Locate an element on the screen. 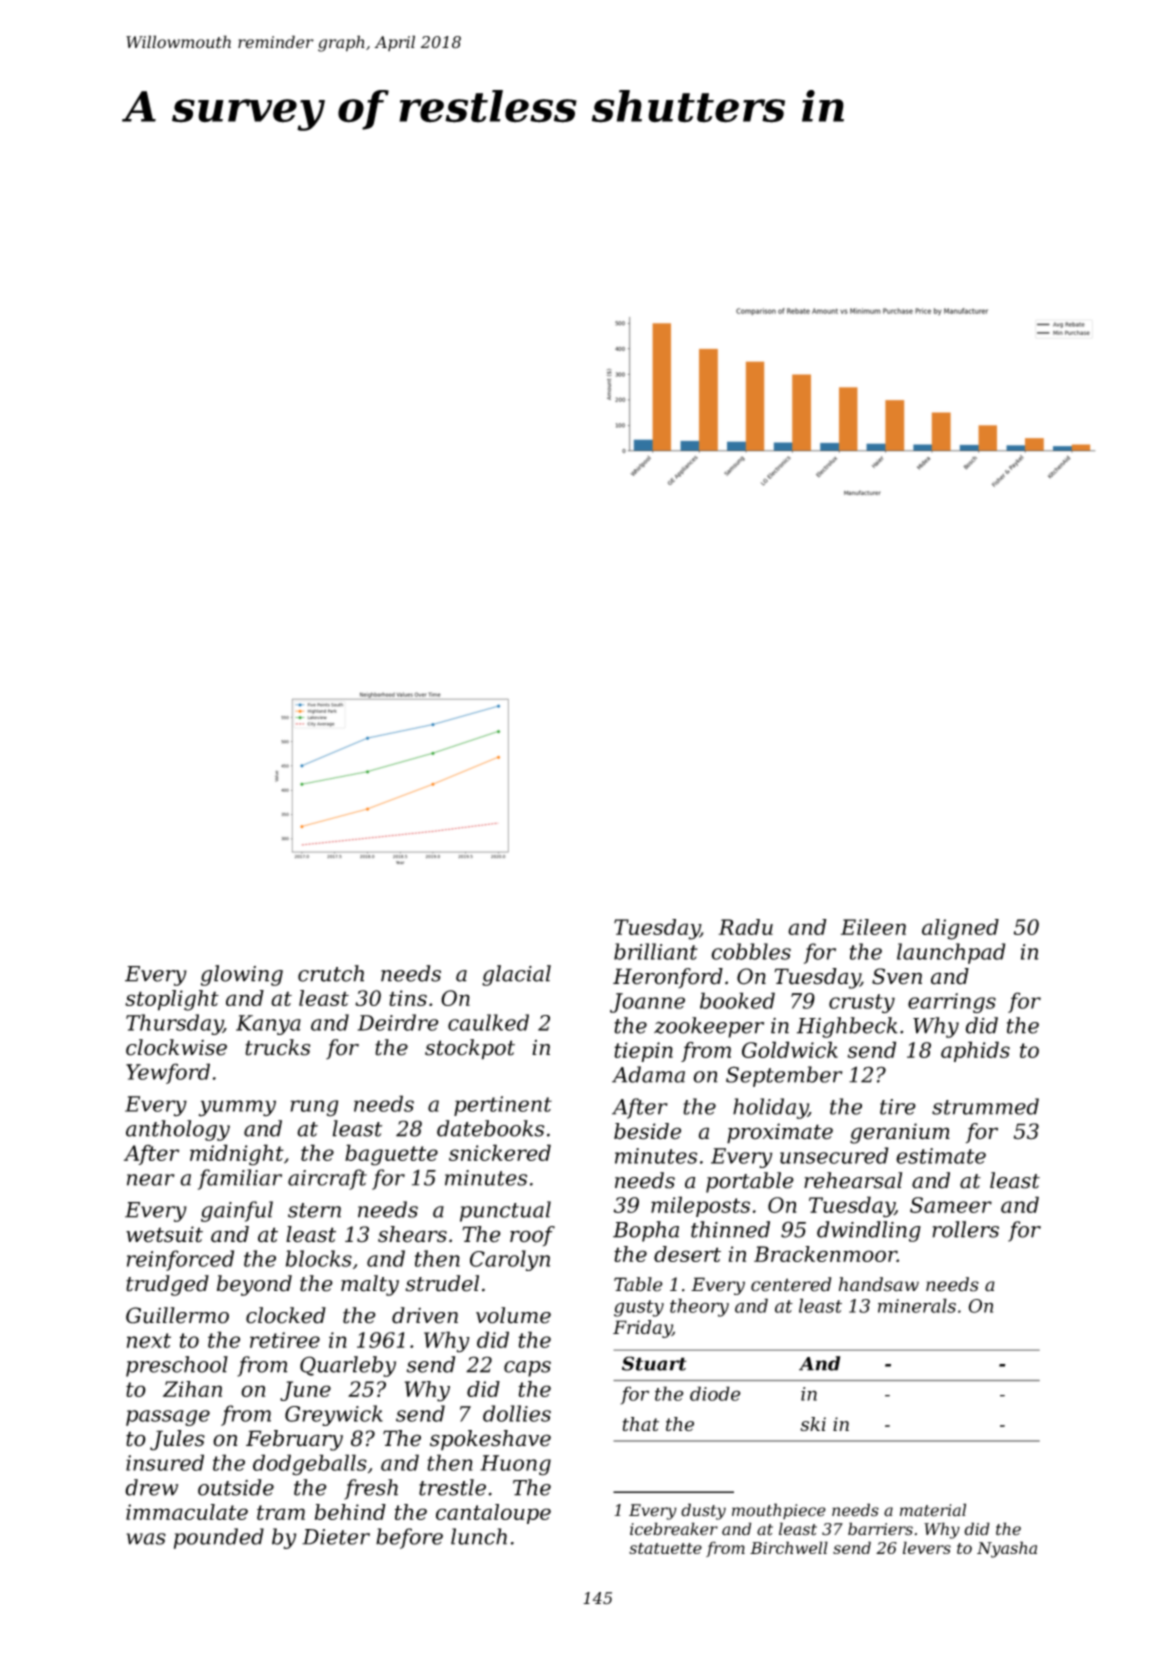  ski is located at coordinates (813, 1424).
